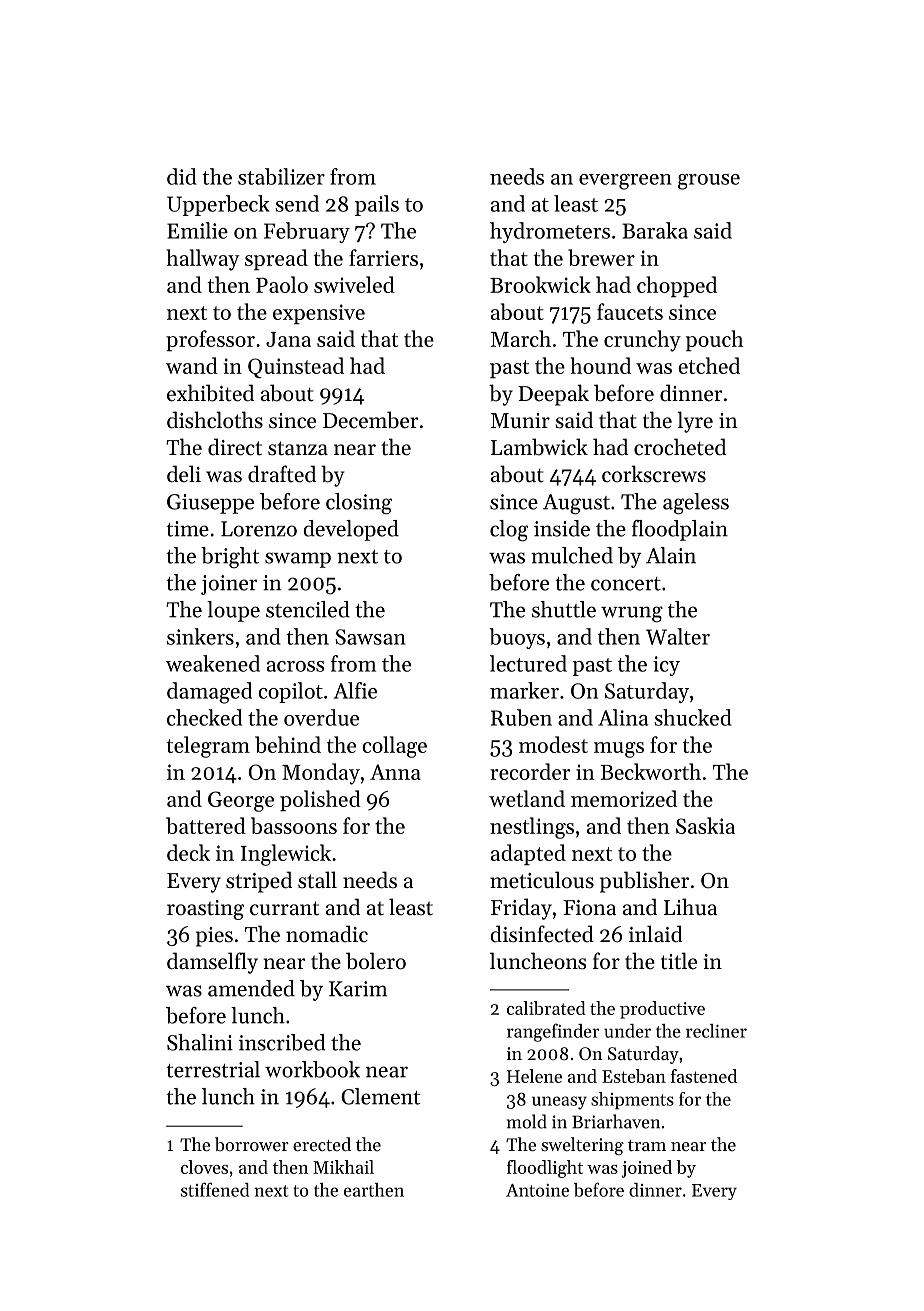  I want to click on Lihua, so click(690, 906).
